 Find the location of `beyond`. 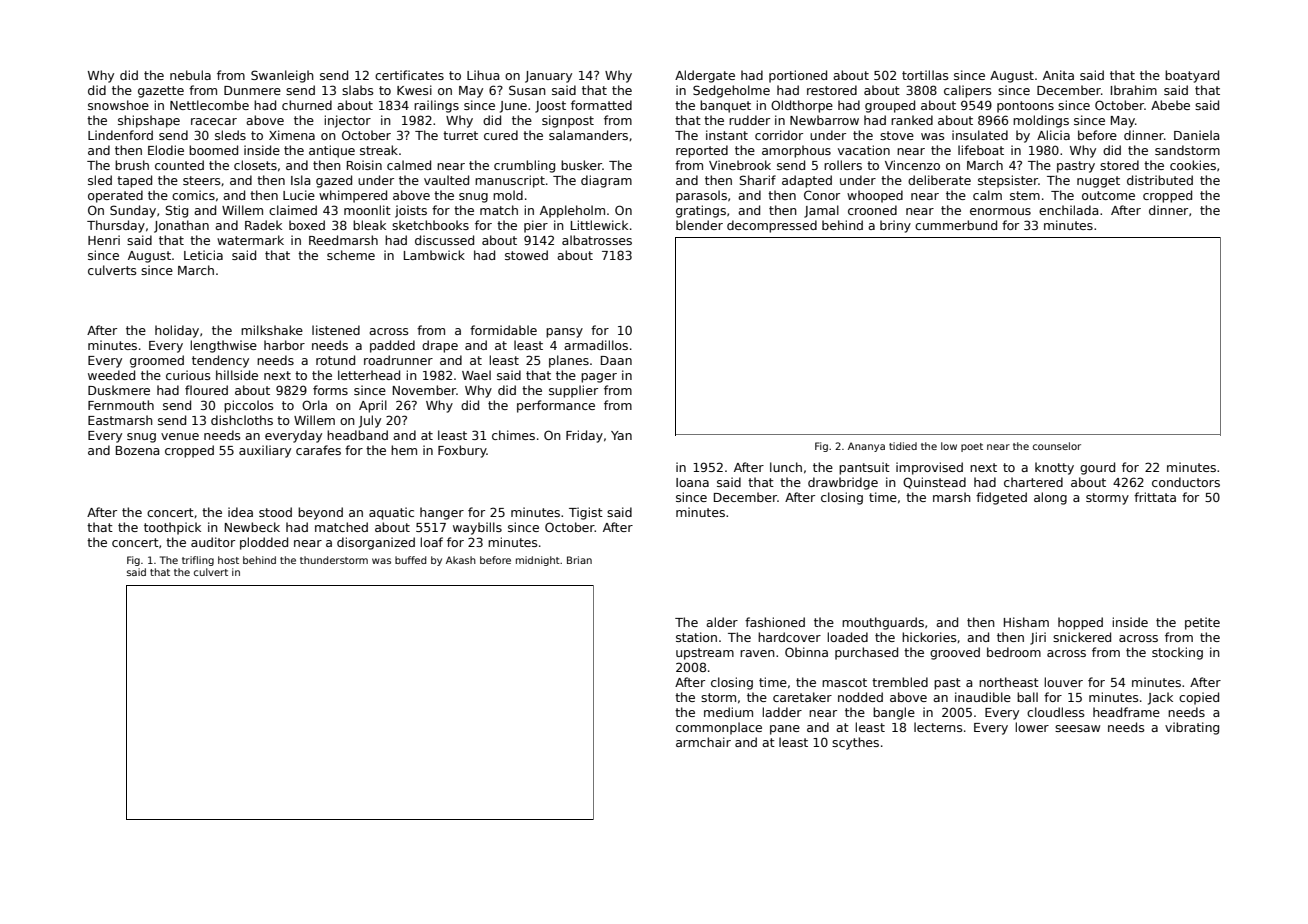

beyond is located at coordinates (320, 513).
